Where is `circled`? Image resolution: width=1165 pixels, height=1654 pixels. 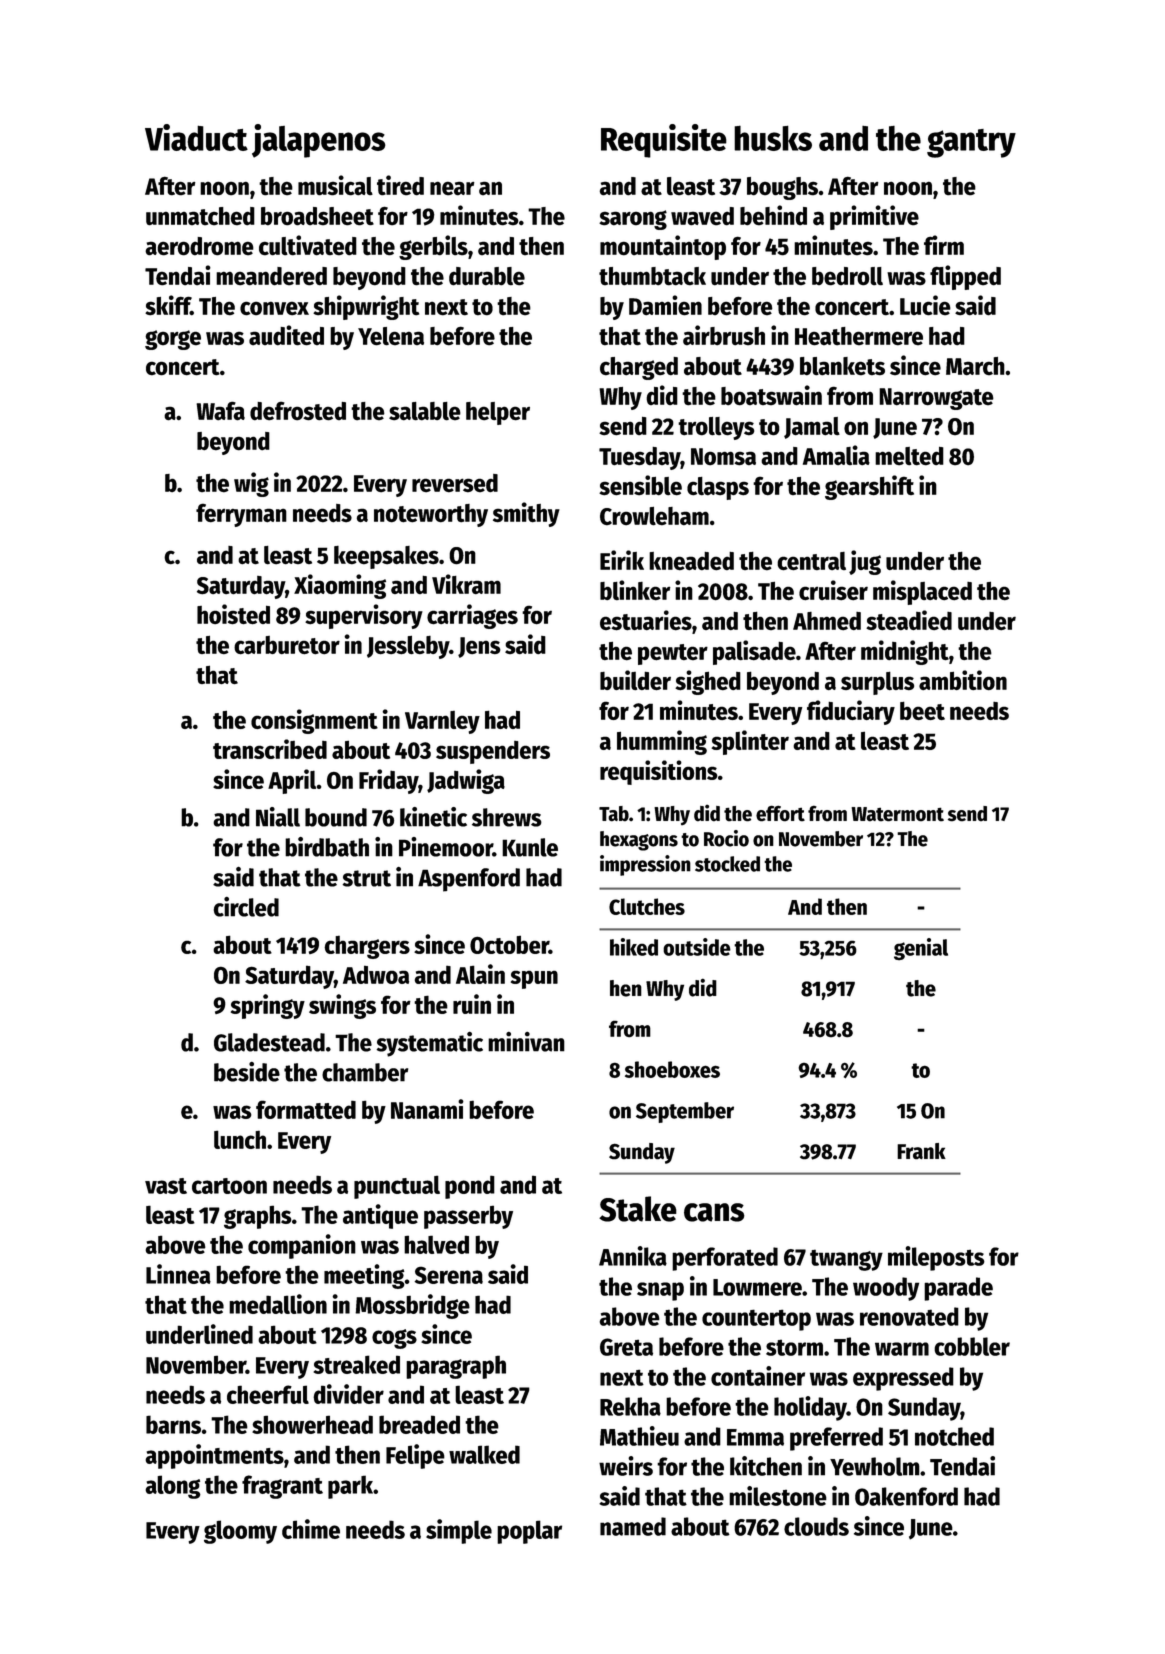
circled is located at coordinates (246, 907).
